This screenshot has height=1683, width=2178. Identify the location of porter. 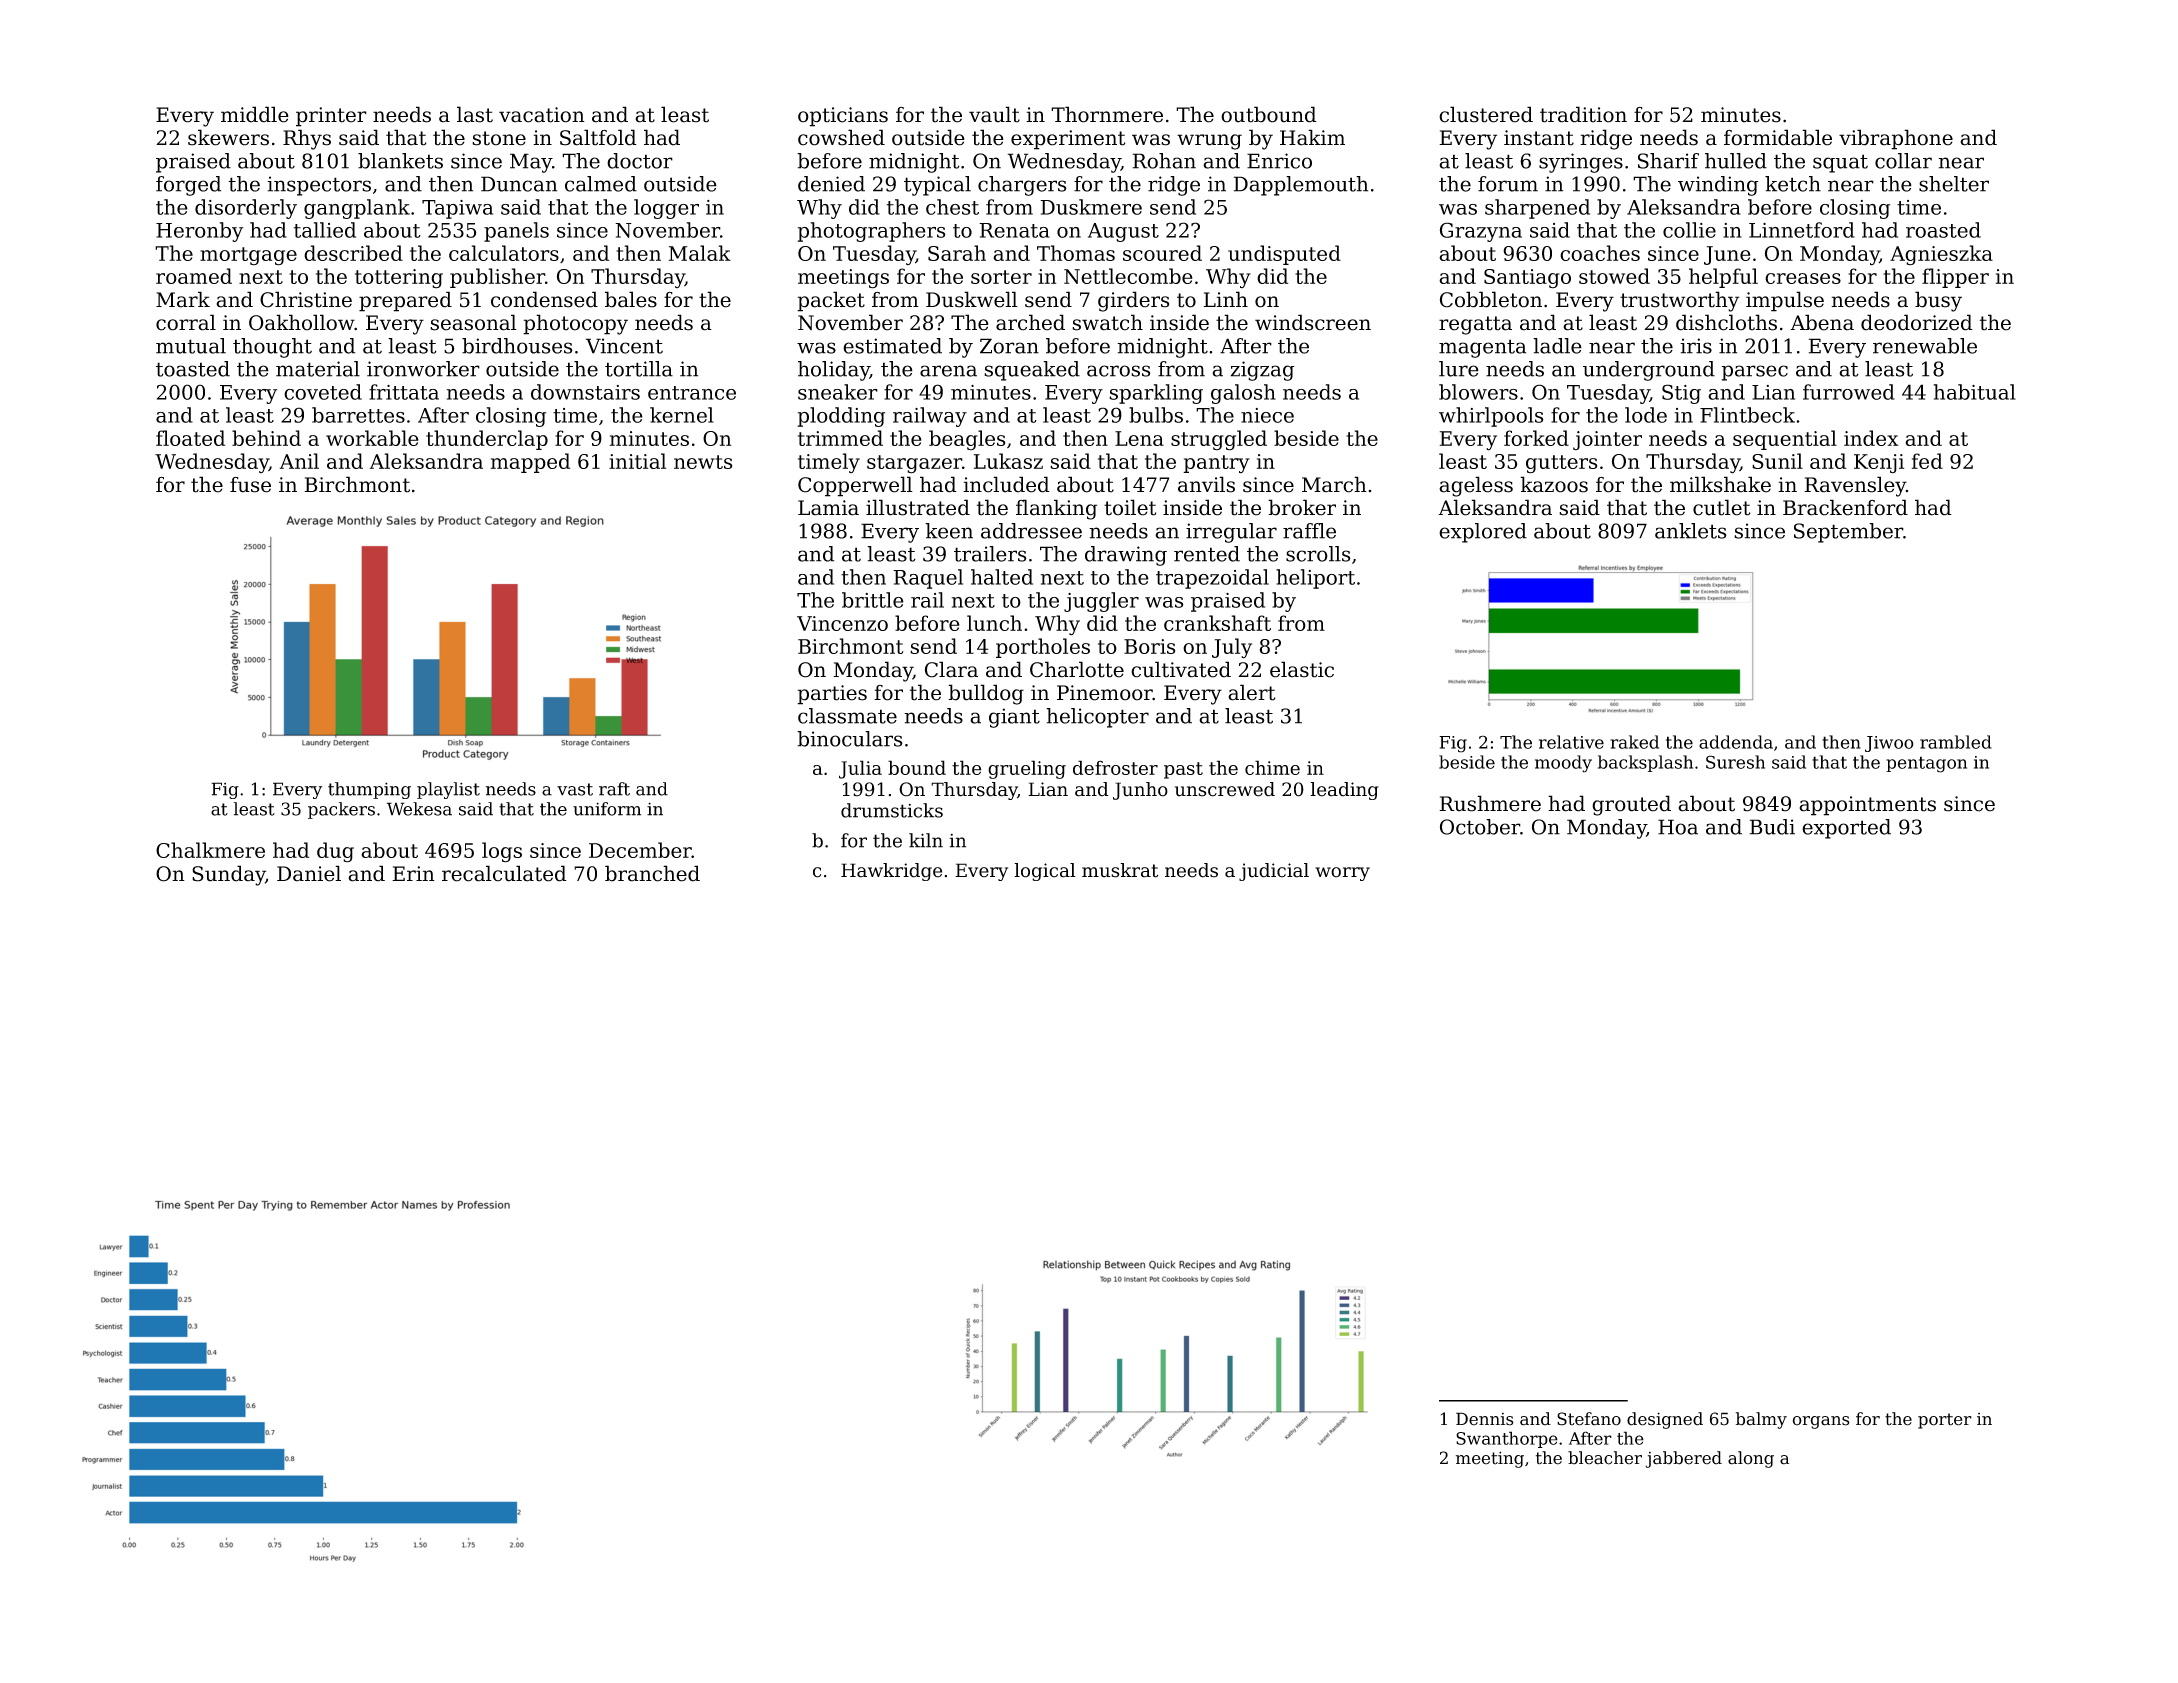
(1945, 1421).
